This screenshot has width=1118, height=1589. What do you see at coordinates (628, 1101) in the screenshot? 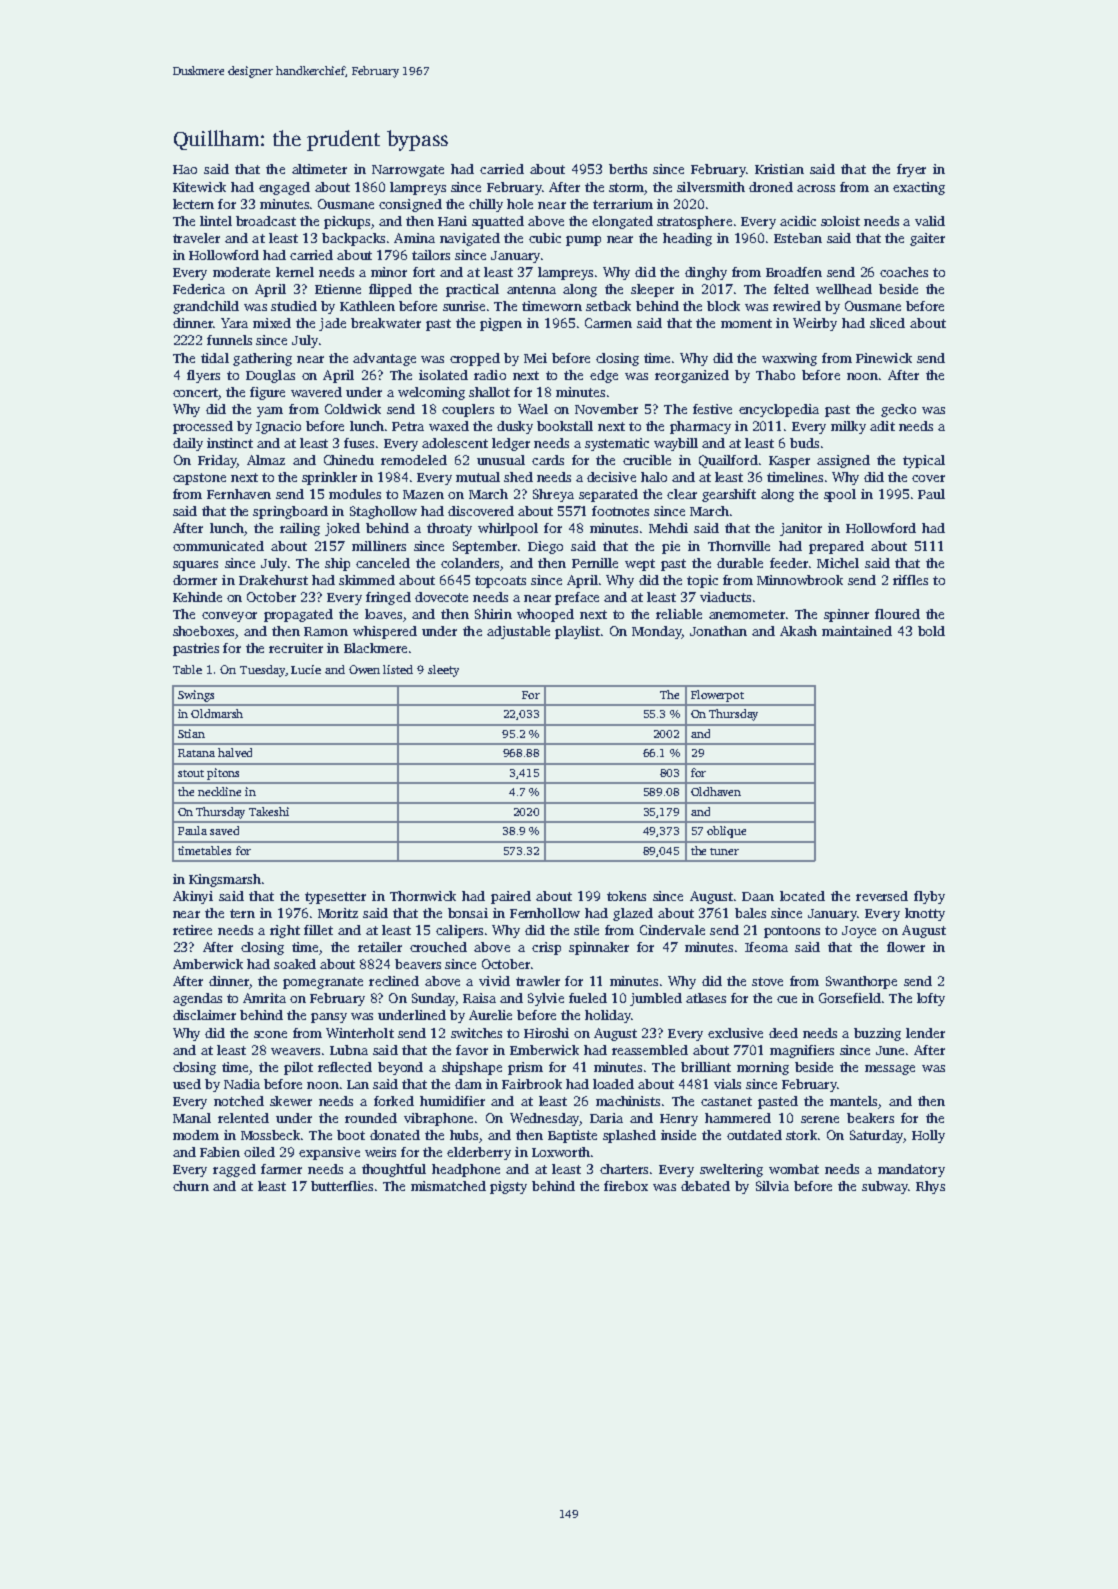
I see `machinists` at bounding box center [628, 1101].
